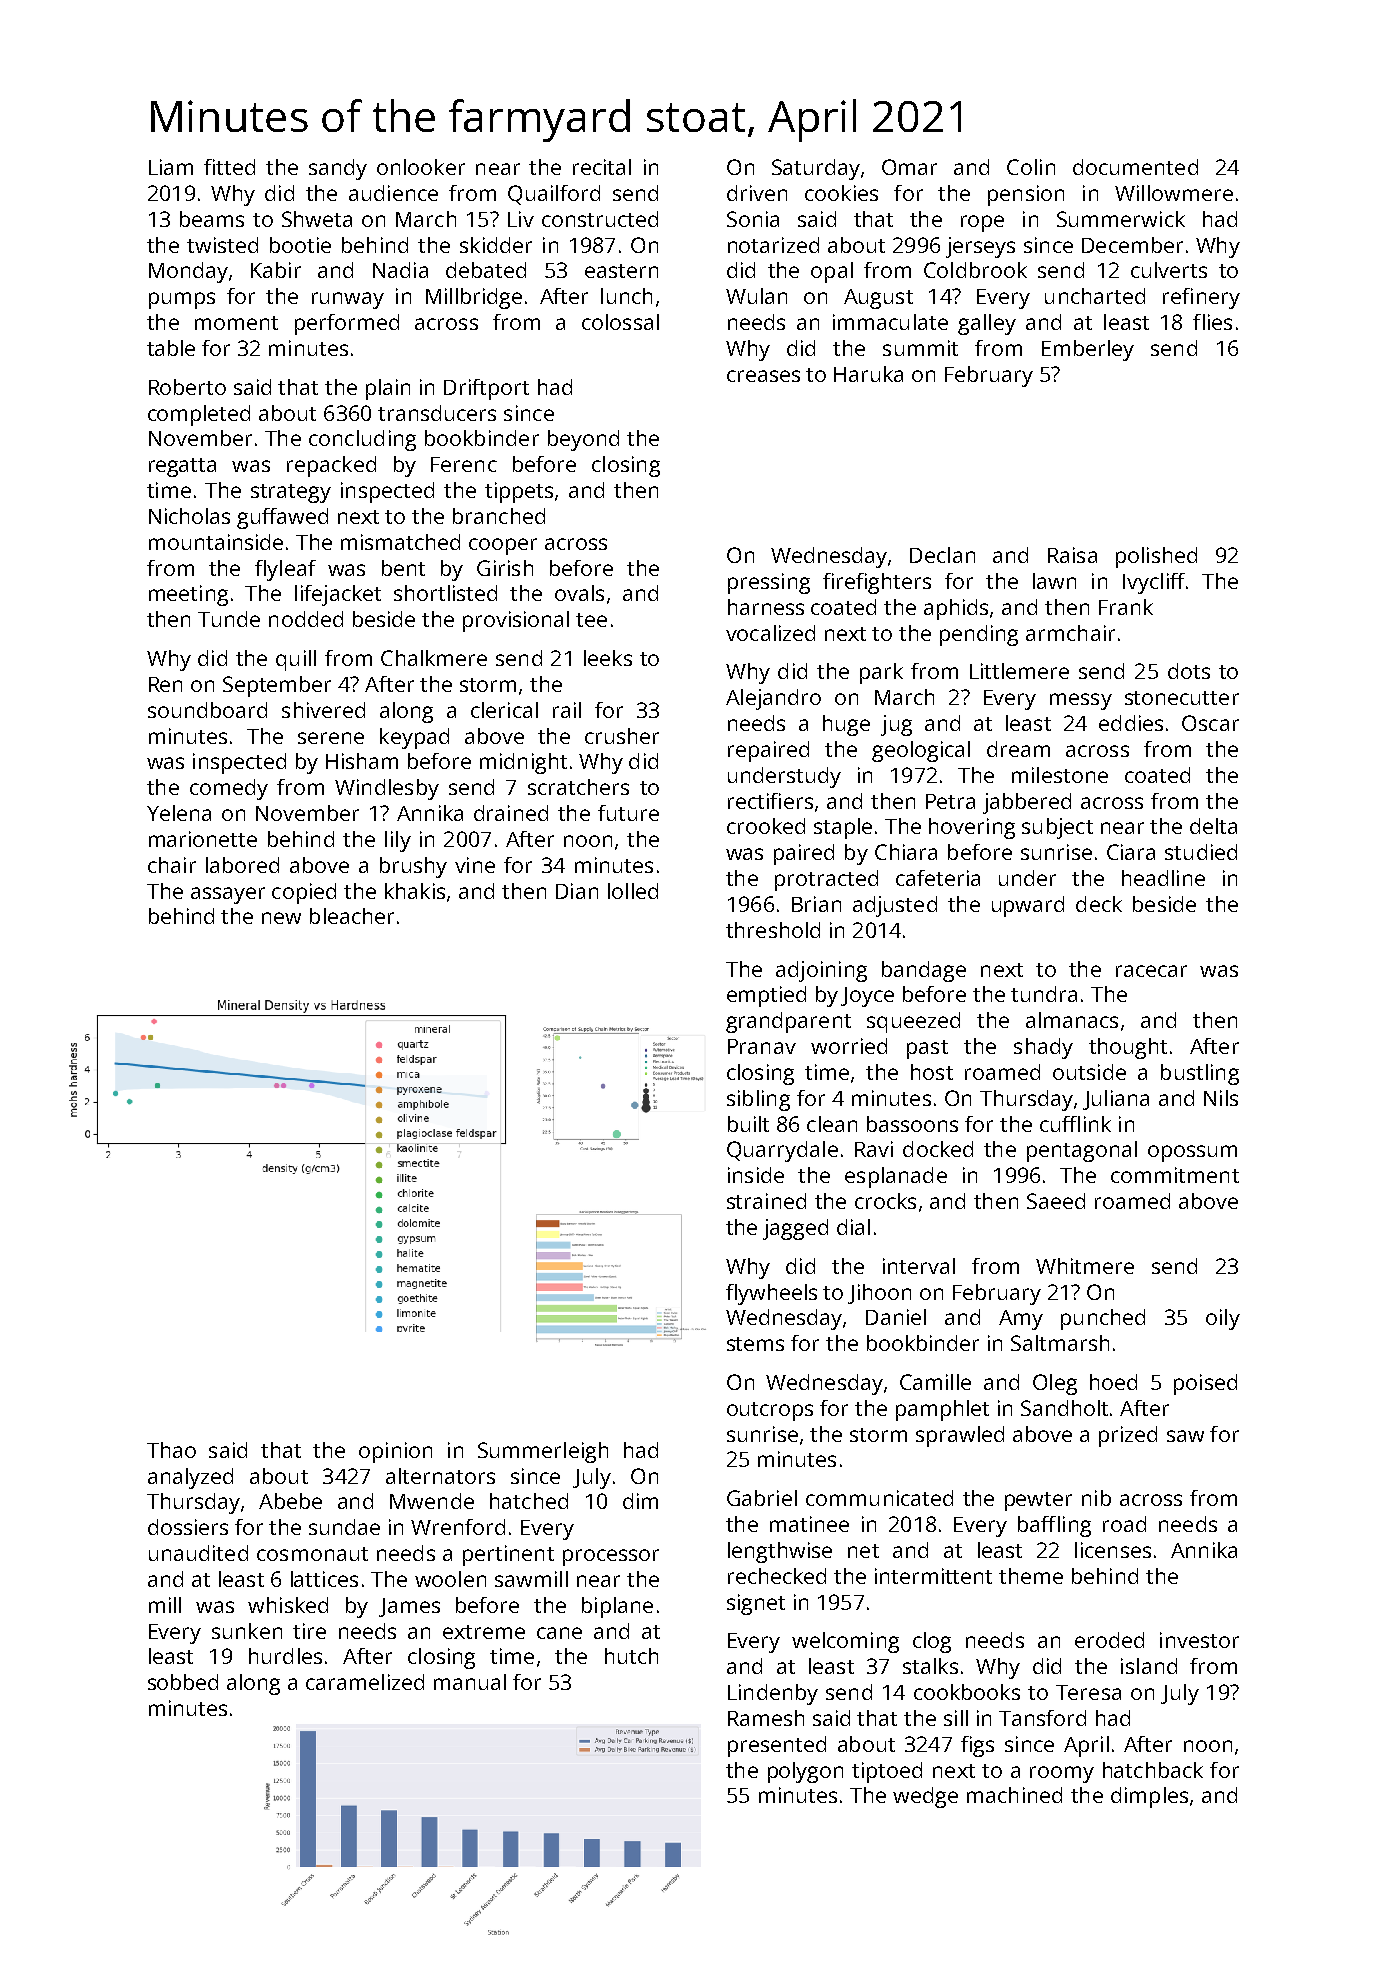 Image resolution: width=1386 pixels, height=1969 pixels. I want to click on sunken, so click(247, 1631).
